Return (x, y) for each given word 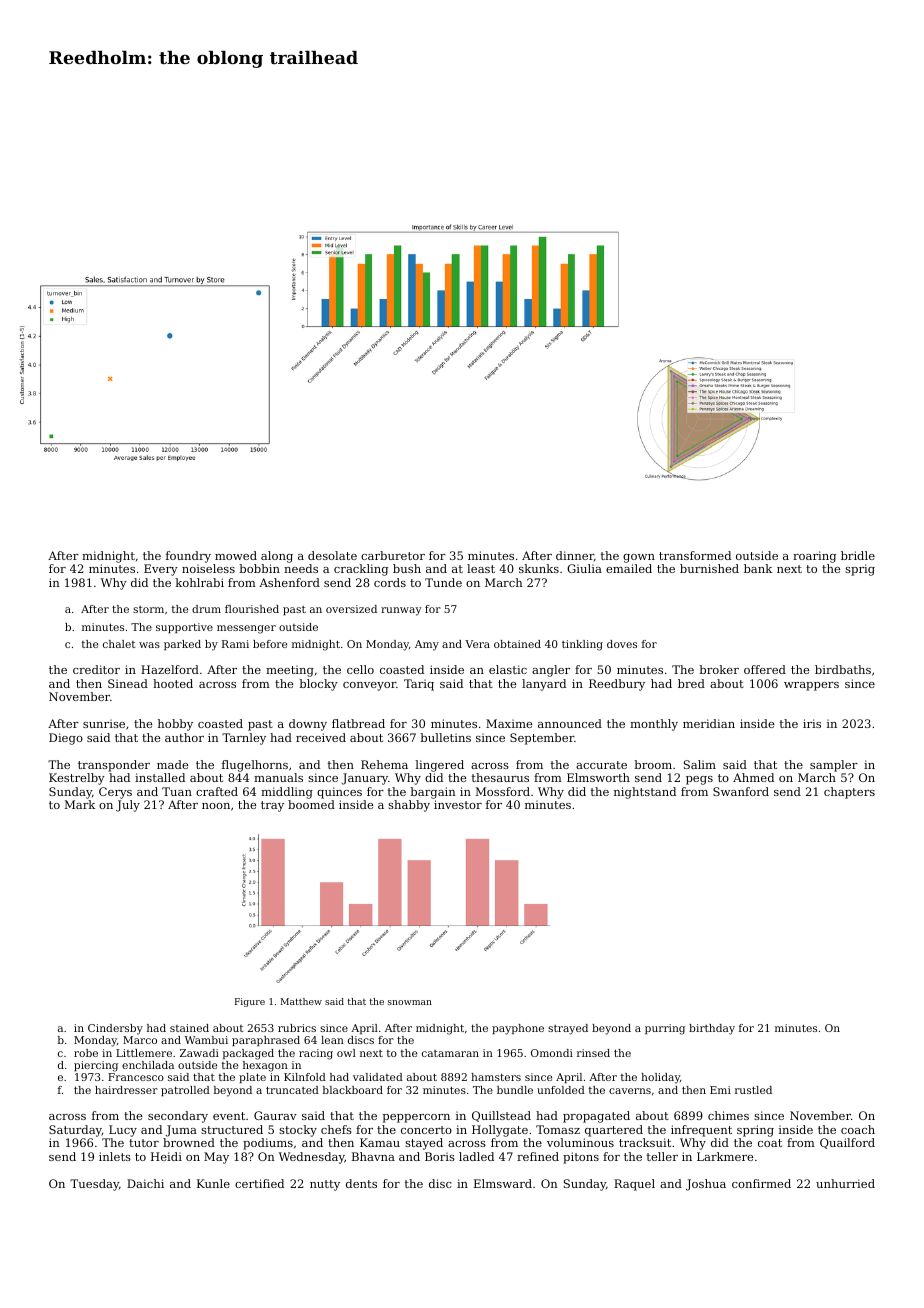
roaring (814, 557)
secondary (178, 1117)
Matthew (301, 1001)
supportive (184, 628)
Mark (80, 804)
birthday (712, 1029)
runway (401, 611)
